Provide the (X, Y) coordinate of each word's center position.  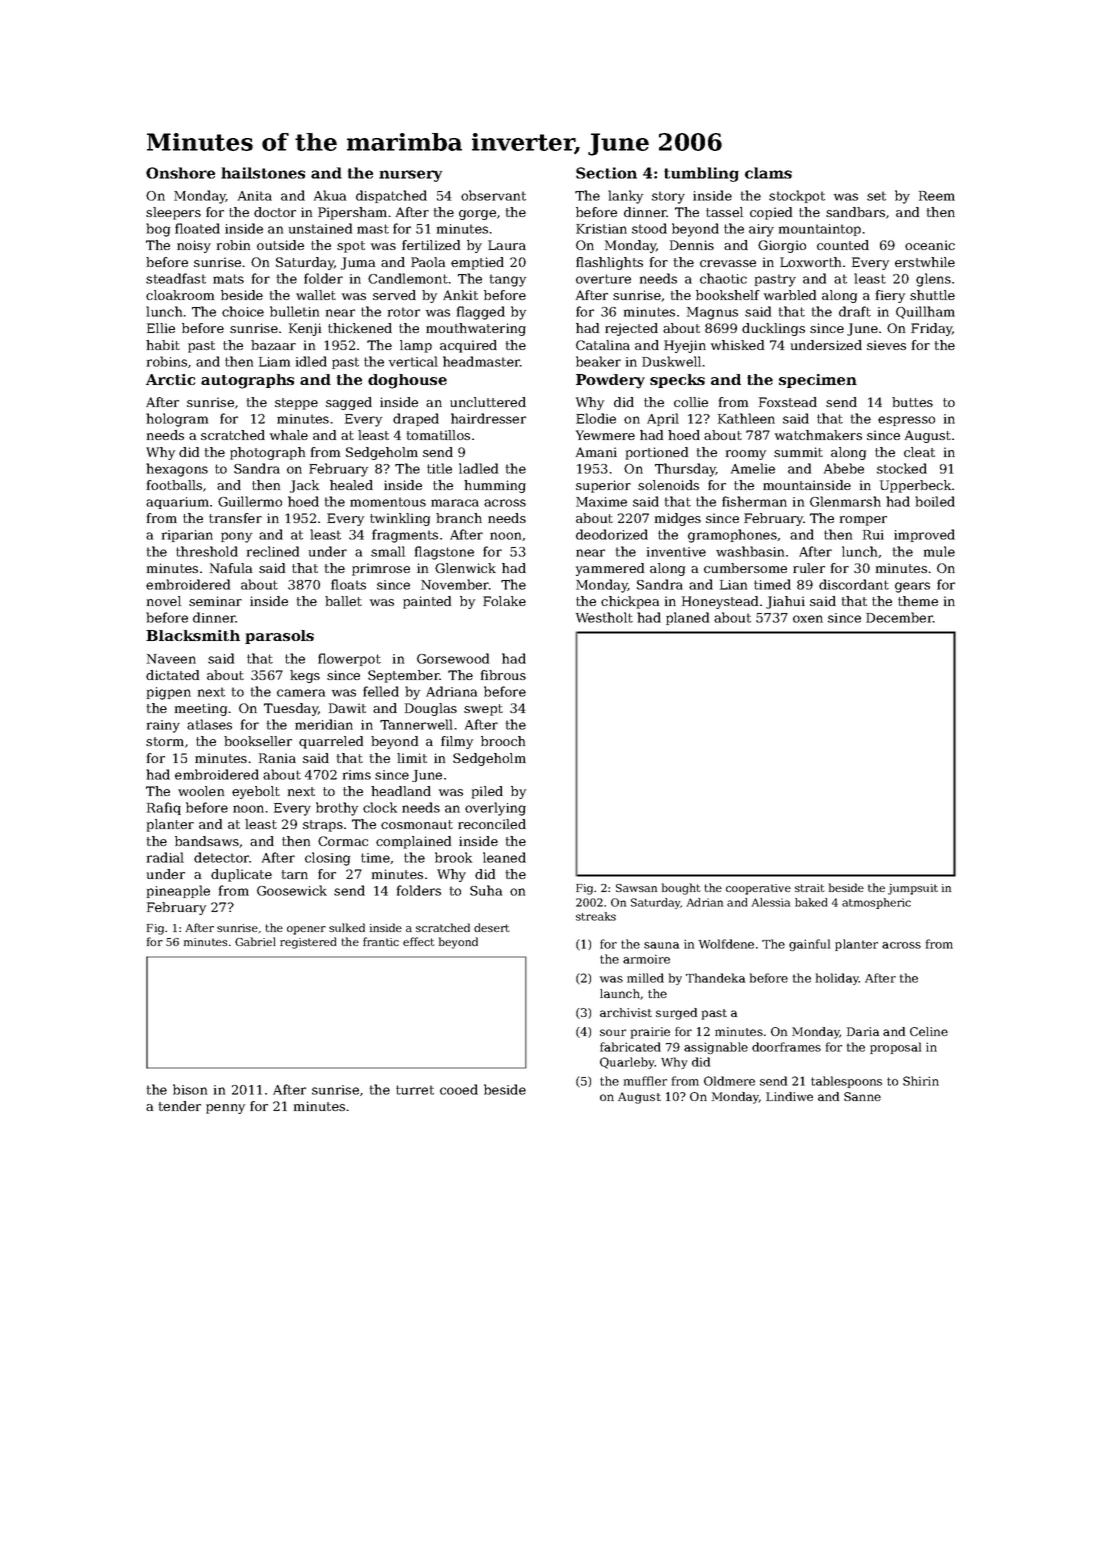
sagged (349, 403)
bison (190, 1089)
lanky (625, 197)
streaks (596, 916)
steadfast (176, 278)
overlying (495, 809)
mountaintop (820, 230)
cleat (919, 452)
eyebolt (256, 792)
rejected (631, 329)
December (899, 617)
